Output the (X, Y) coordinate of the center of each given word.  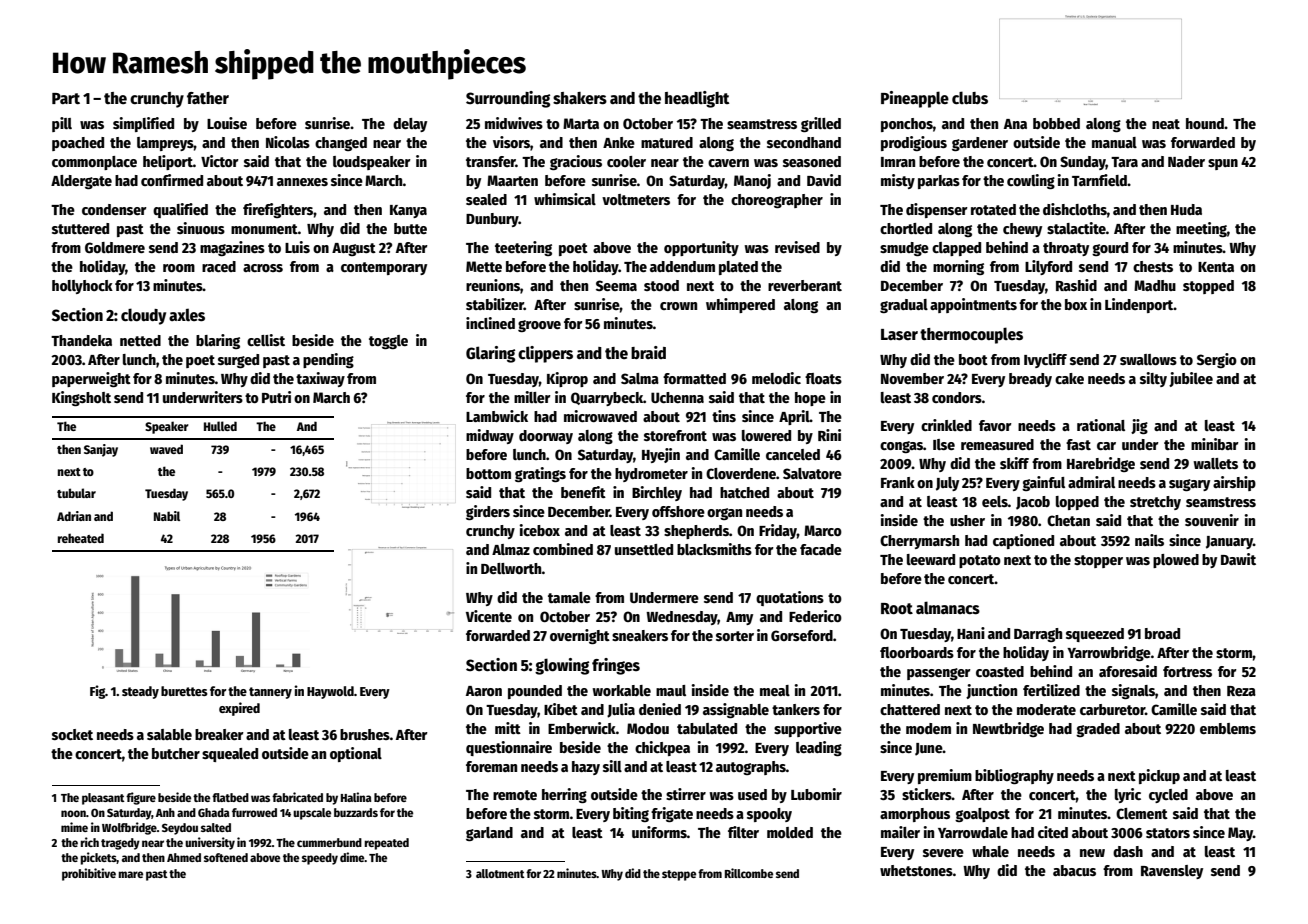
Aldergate (81, 182)
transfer (491, 161)
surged (238, 361)
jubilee (1191, 379)
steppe (679, 875)
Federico (815, 616)
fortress (1187, 671)
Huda (1186, 209)
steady (140, 692)
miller (532, 397)
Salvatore (812, 473)
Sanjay (101, 450)
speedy (320, 859)
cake (1069, 378)
